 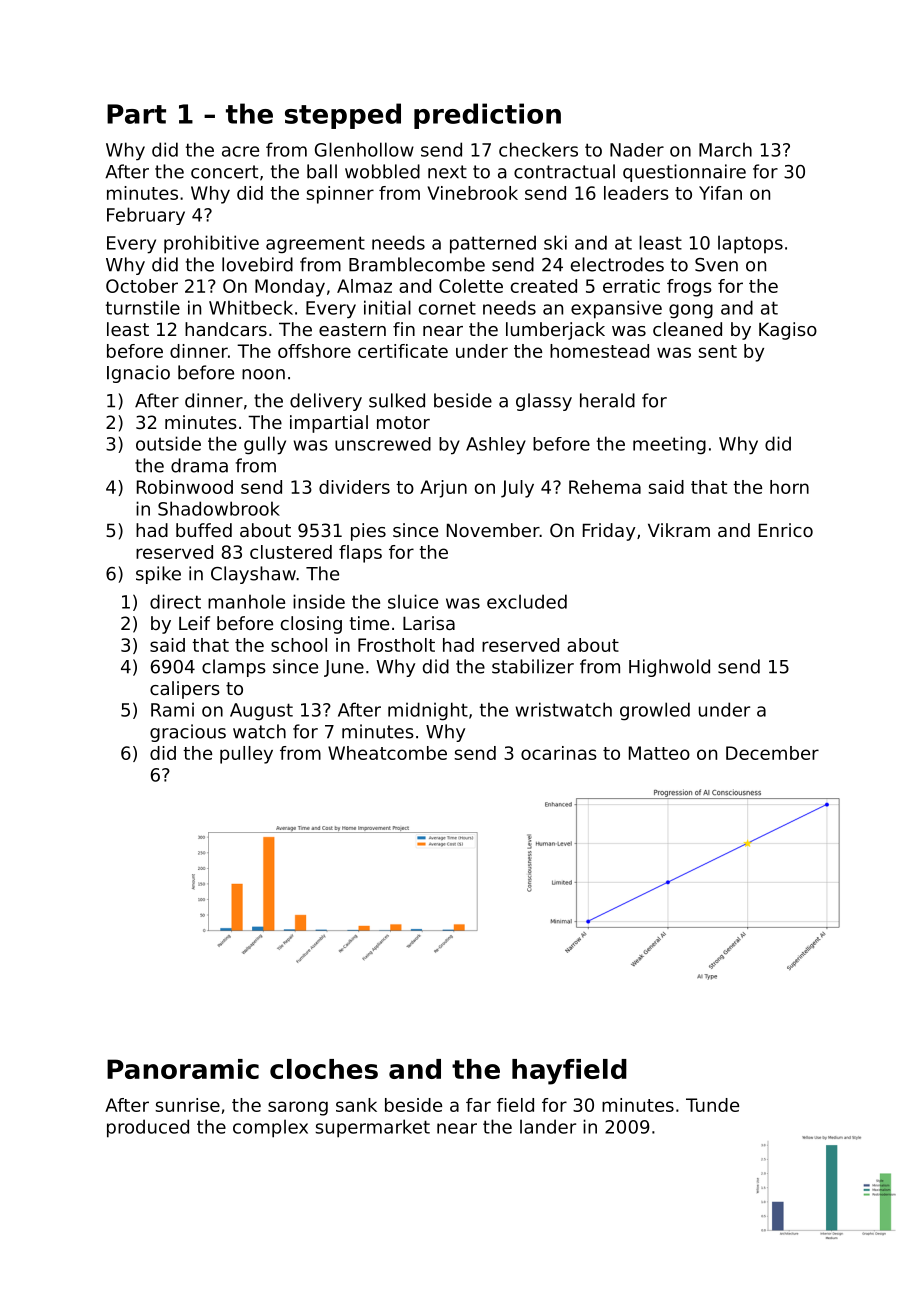 What do you see at coordinates (311, 625) in the screenshot?
I see `closing` at bounding box center [311, 625].
